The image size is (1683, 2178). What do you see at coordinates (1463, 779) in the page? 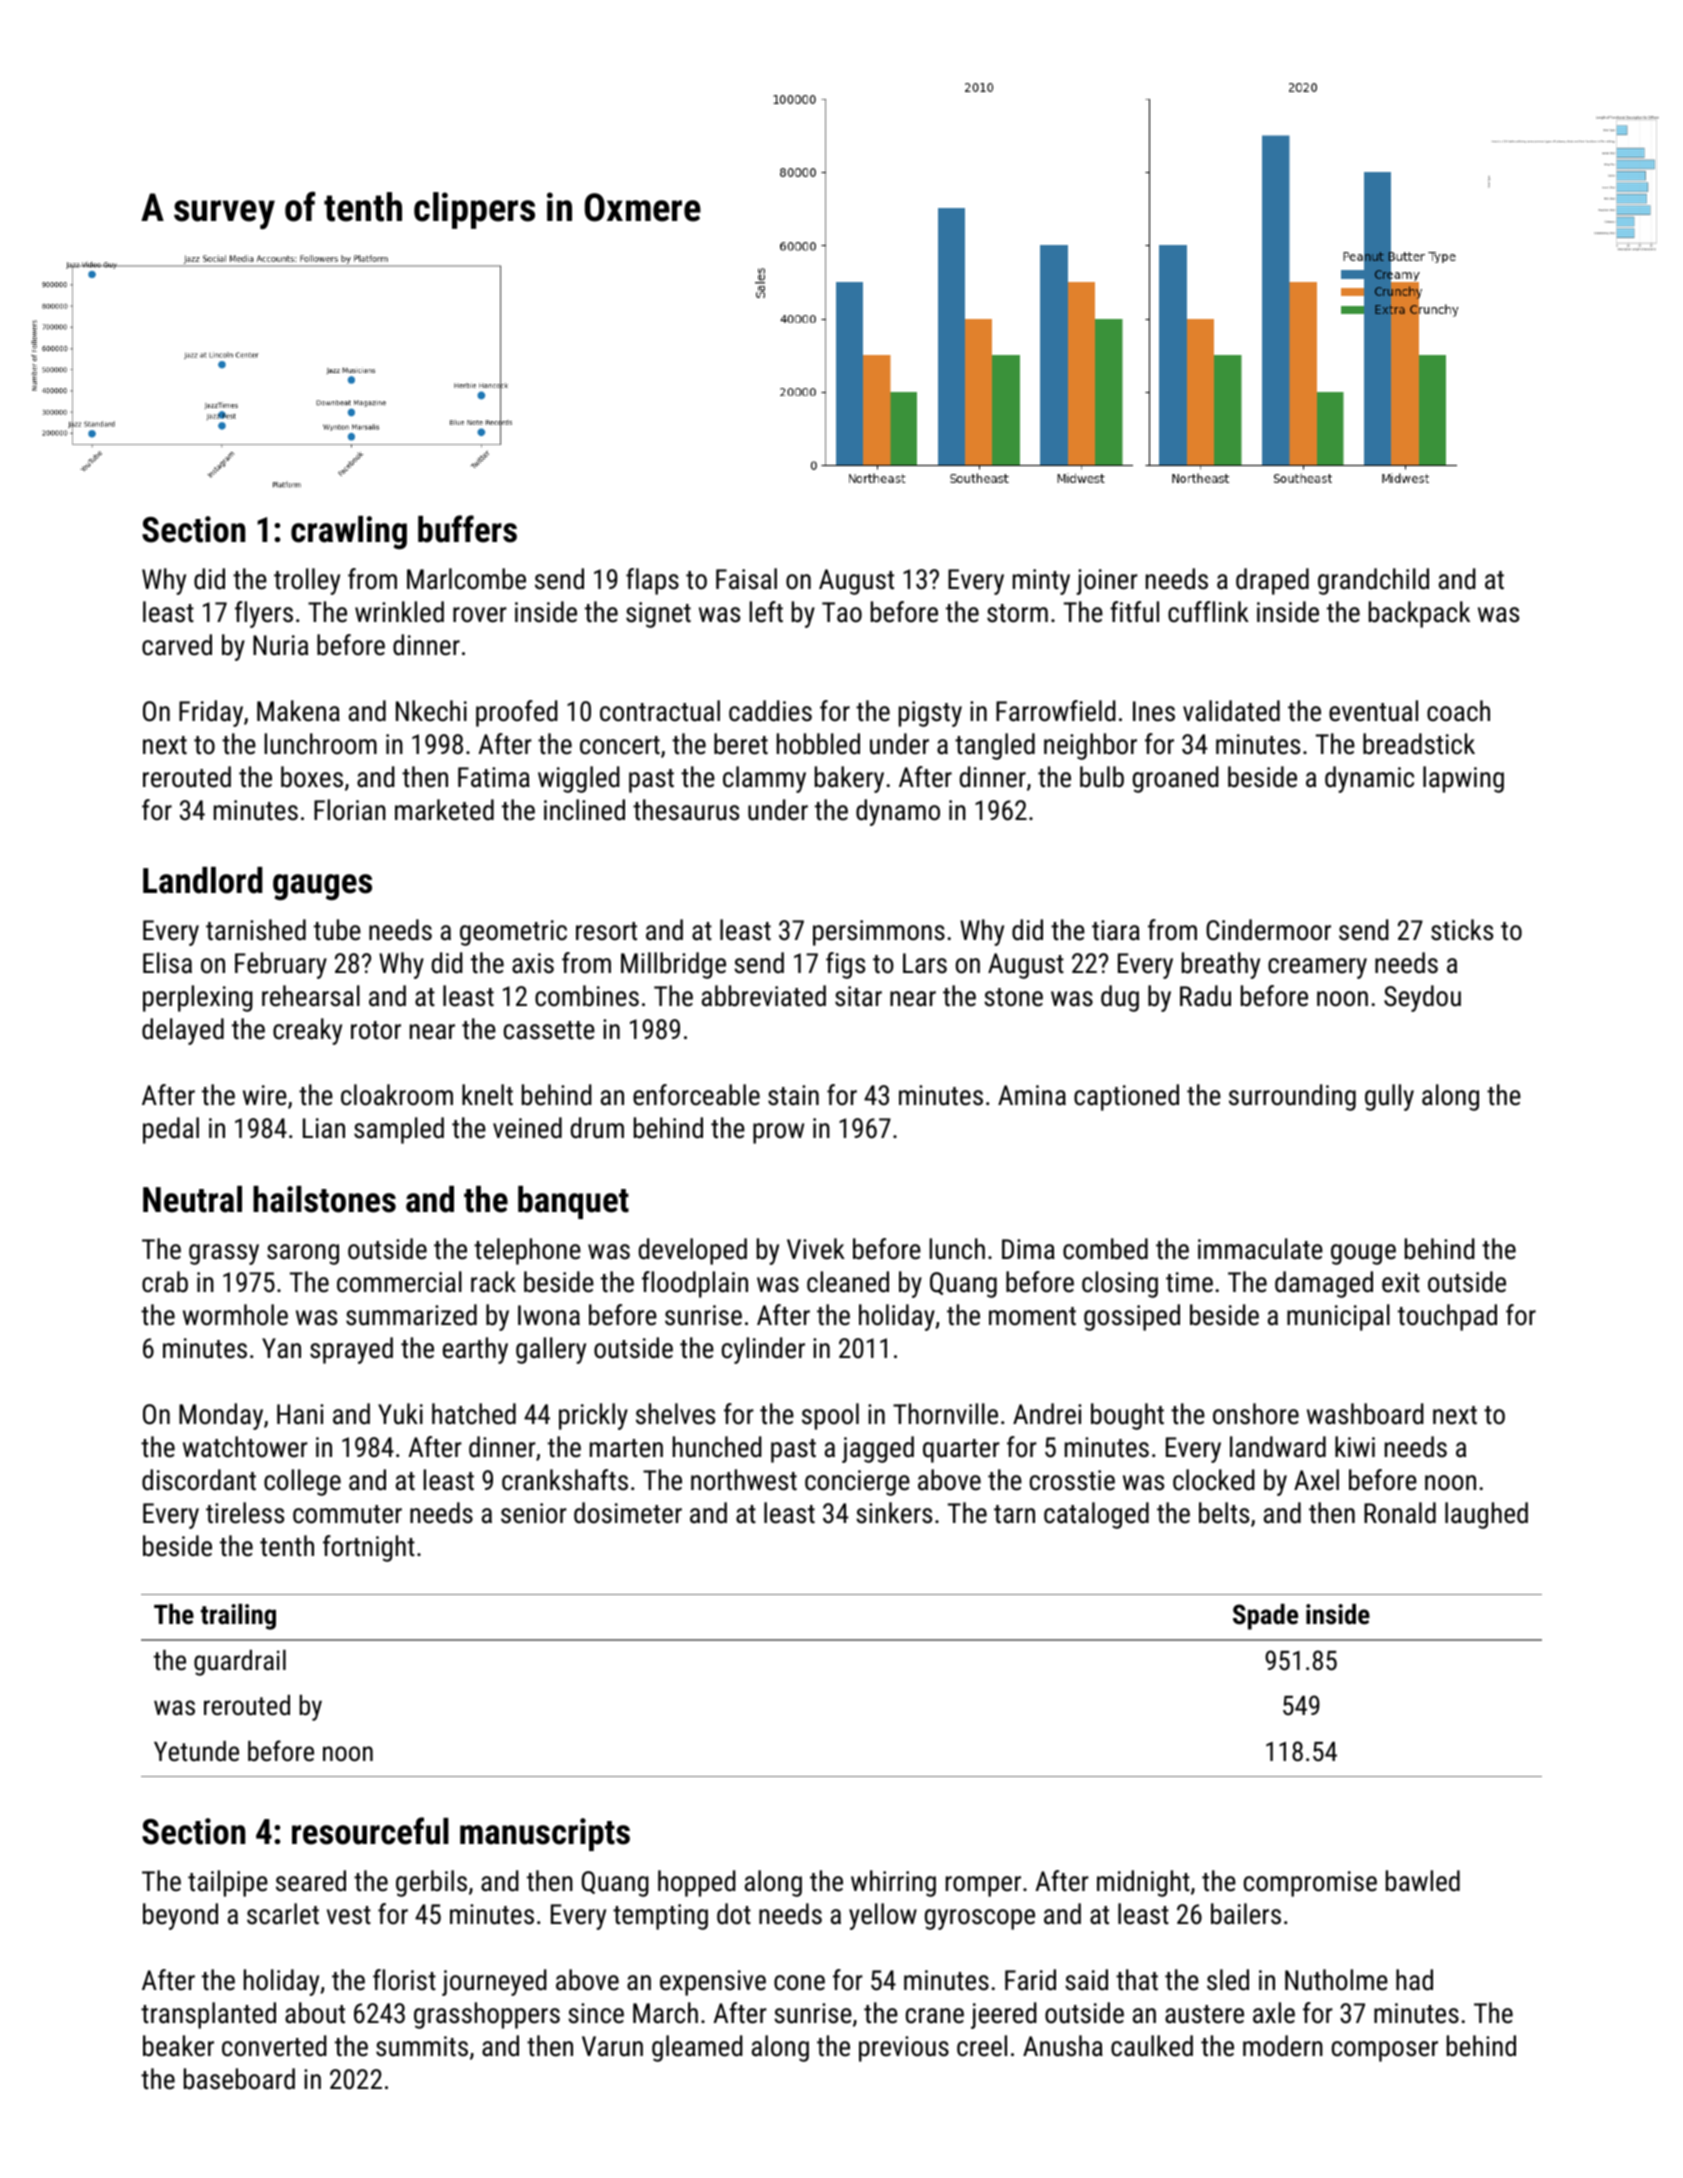
I see `lapwing` at bounding box center [1463, 779].
